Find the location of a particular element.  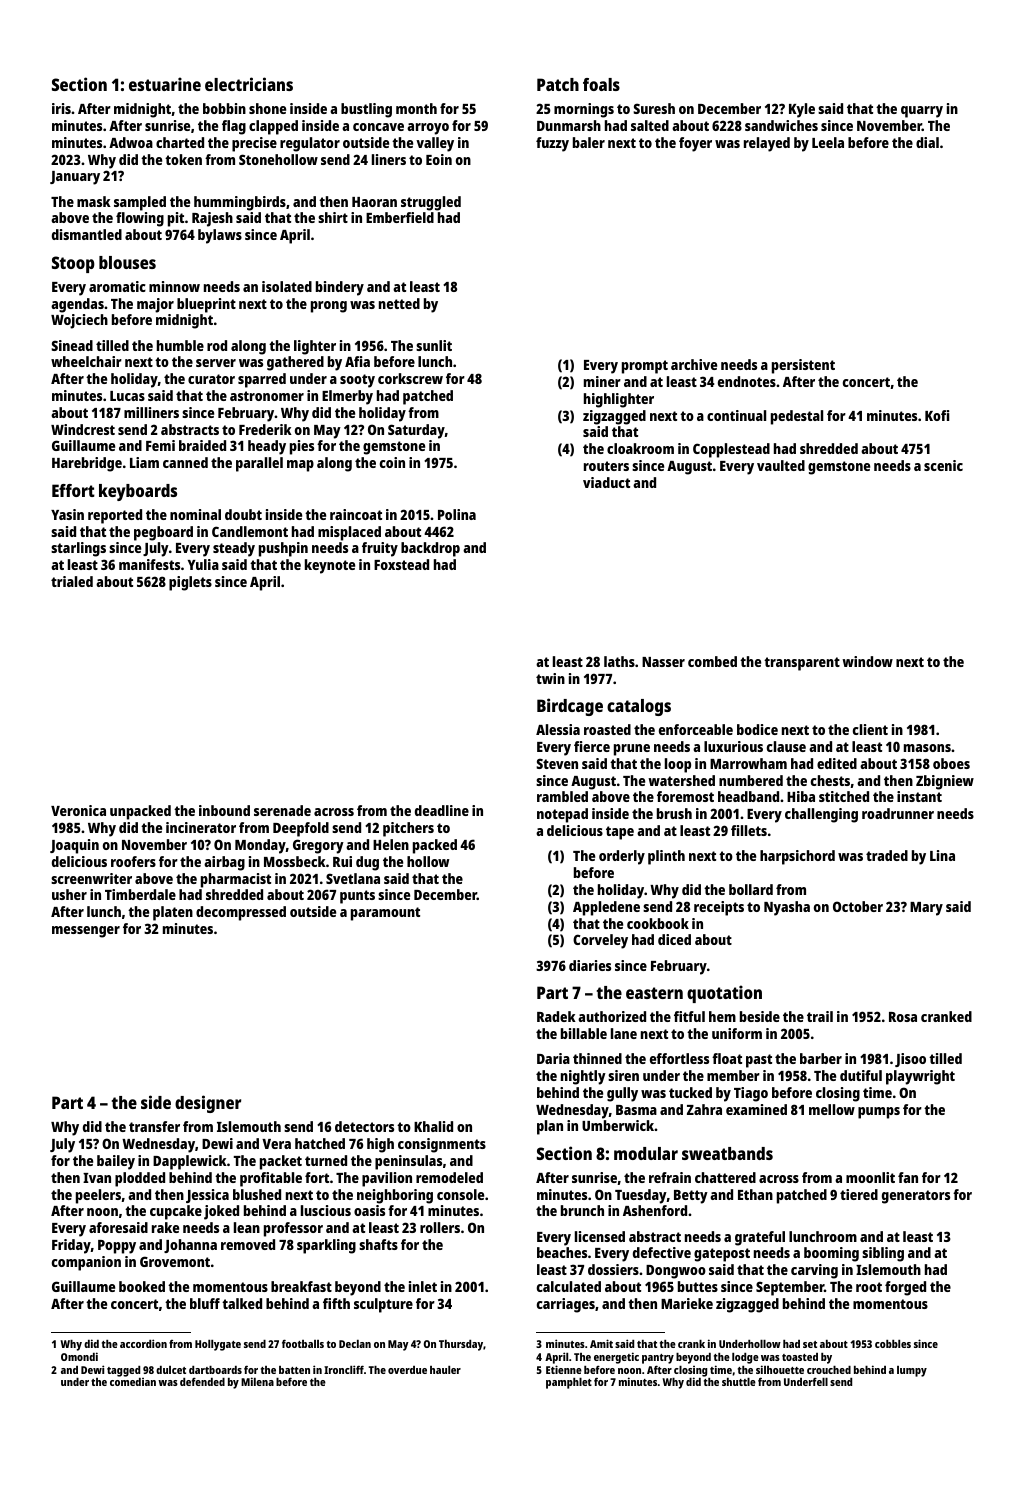

oboes is located at coordinates (951, 763).
